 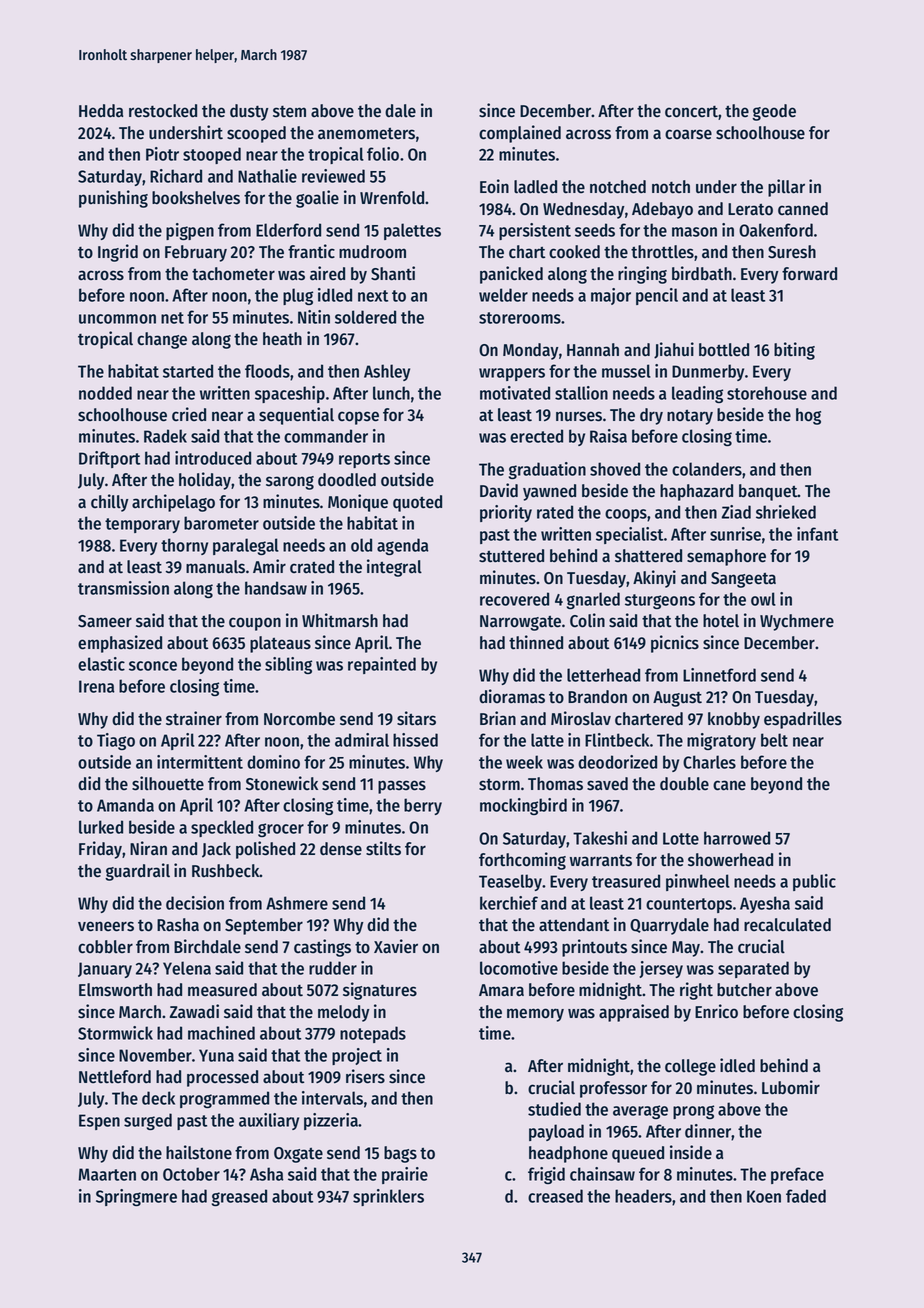 I want to click on Nathalie, so click(x=267, y=176).
